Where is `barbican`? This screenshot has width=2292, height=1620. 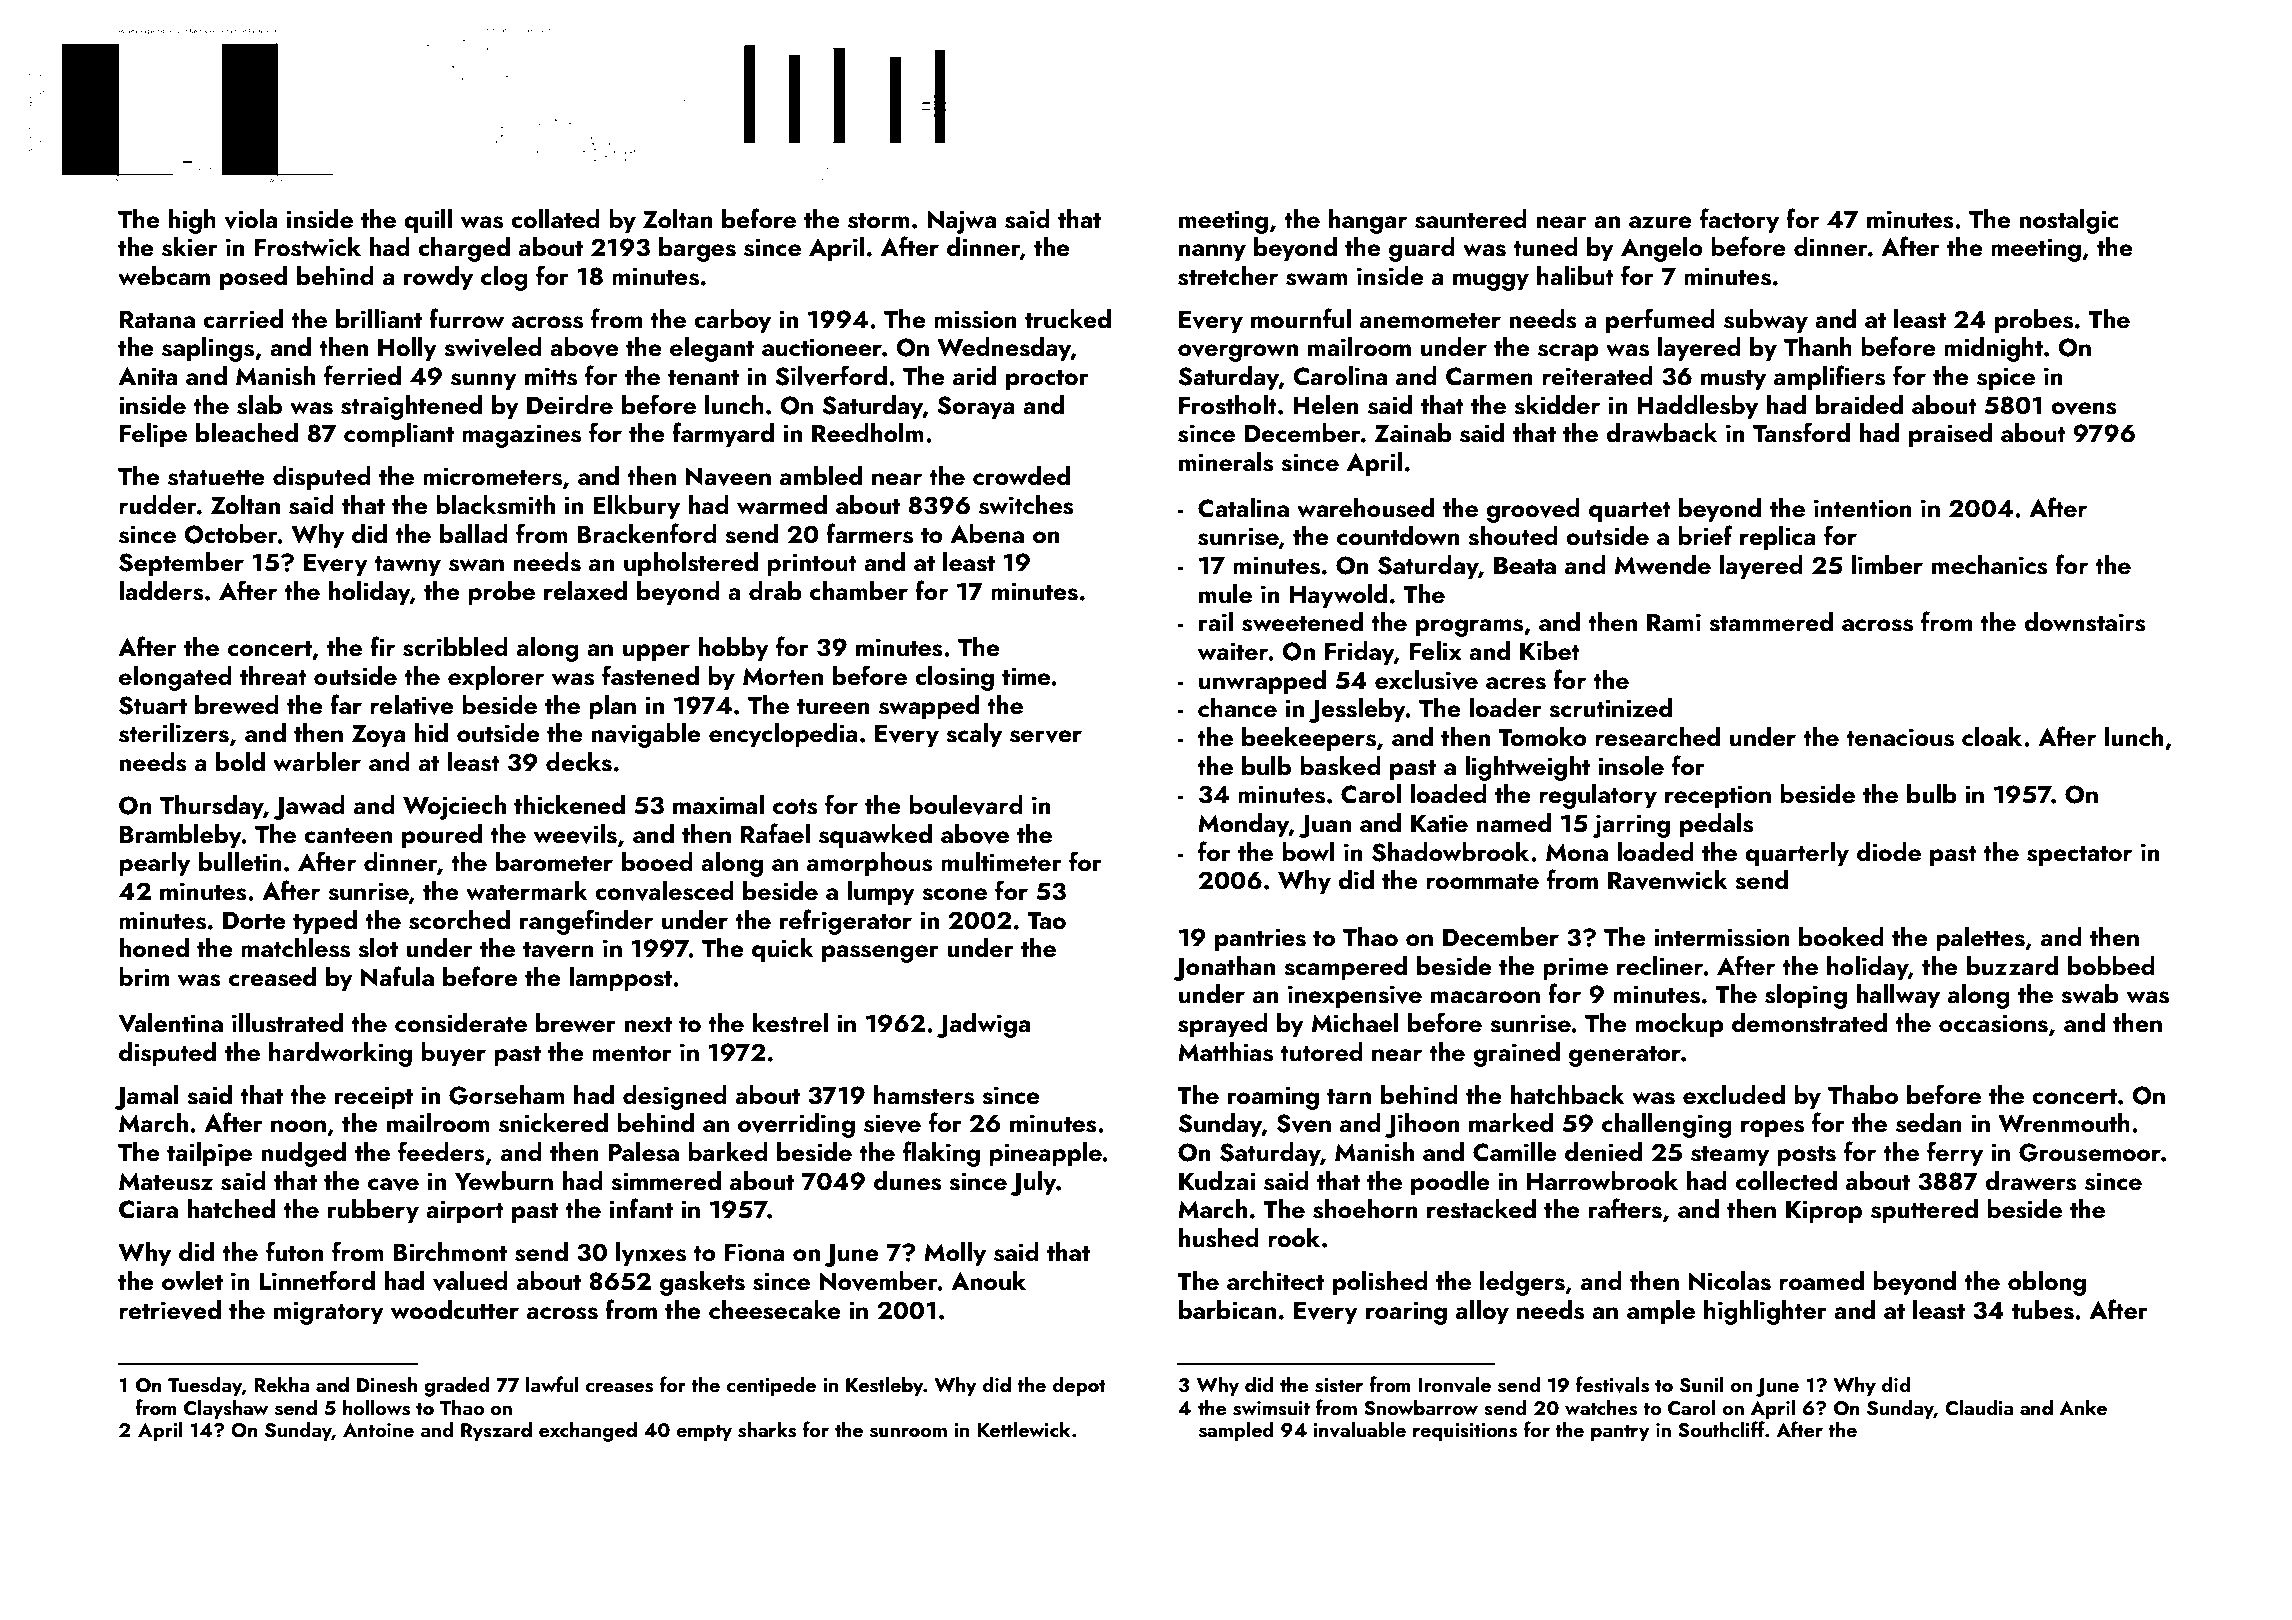
barbican is located at coordinates (1227, 1310).
